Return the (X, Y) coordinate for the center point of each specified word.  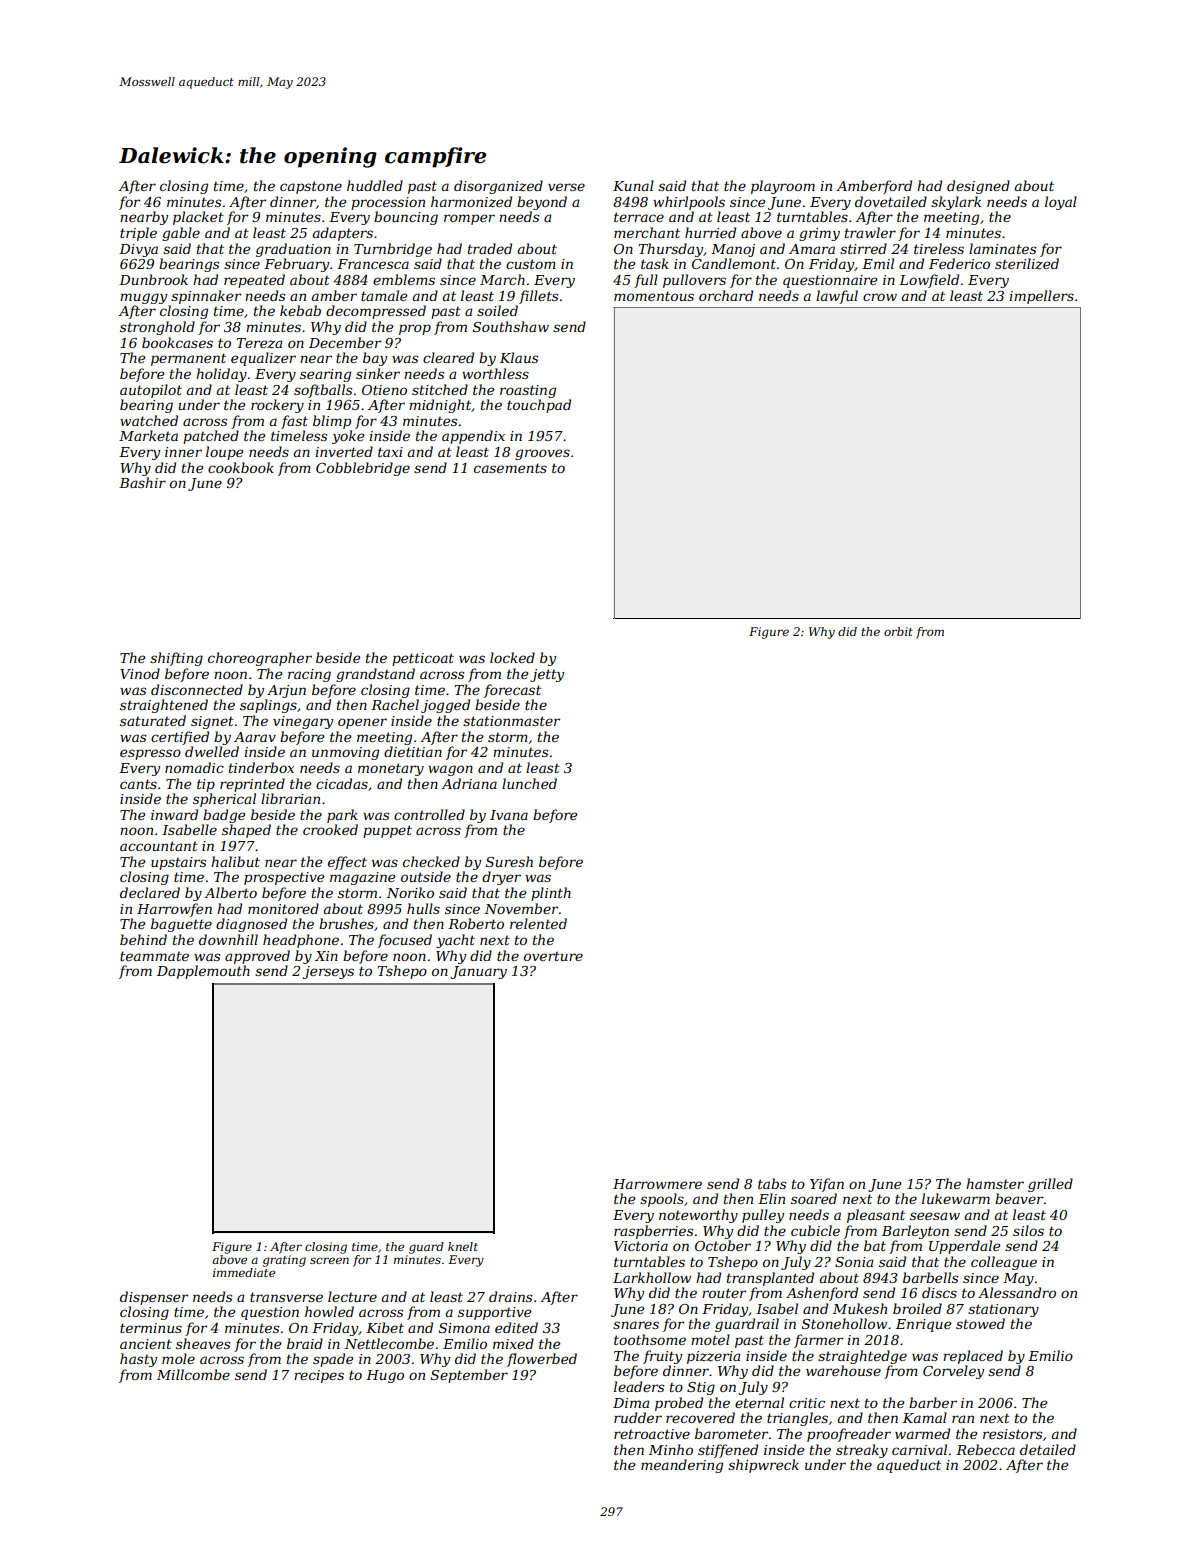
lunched (529, 783)
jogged (445, 706)
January (479, 972)
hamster (995, 1183)
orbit (898, 631)
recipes (319, 1376)
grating (284, 1261)
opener (362, 723)
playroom (783, 187)
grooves (542, 454)
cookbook (241, 467)
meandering (682, 1466)
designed (978, 187)
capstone (311, 187)
